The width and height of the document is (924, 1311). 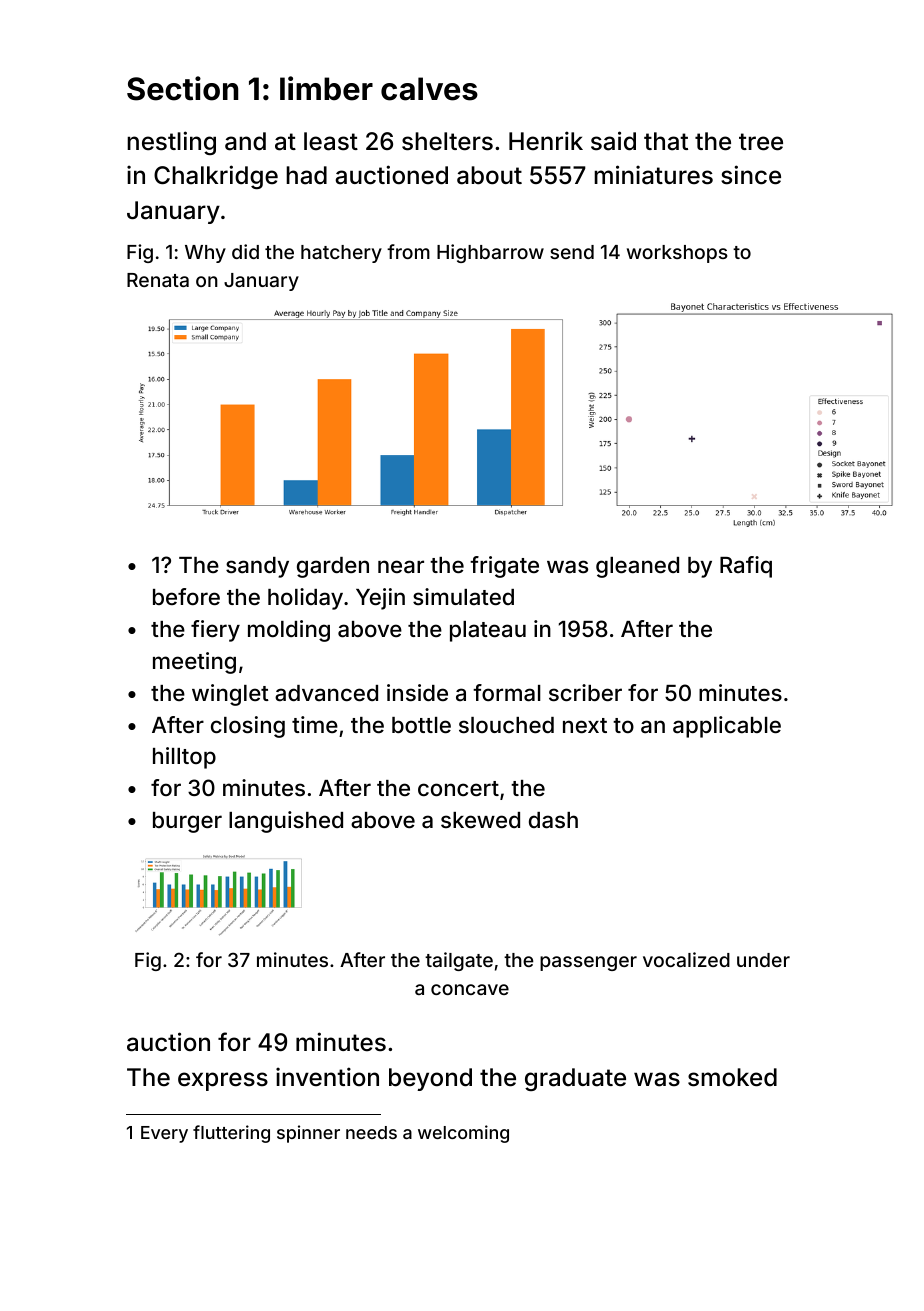 What do you see at coordinates (429, 89) in the document?
I see `calves` at bounding box center [429, 89].
